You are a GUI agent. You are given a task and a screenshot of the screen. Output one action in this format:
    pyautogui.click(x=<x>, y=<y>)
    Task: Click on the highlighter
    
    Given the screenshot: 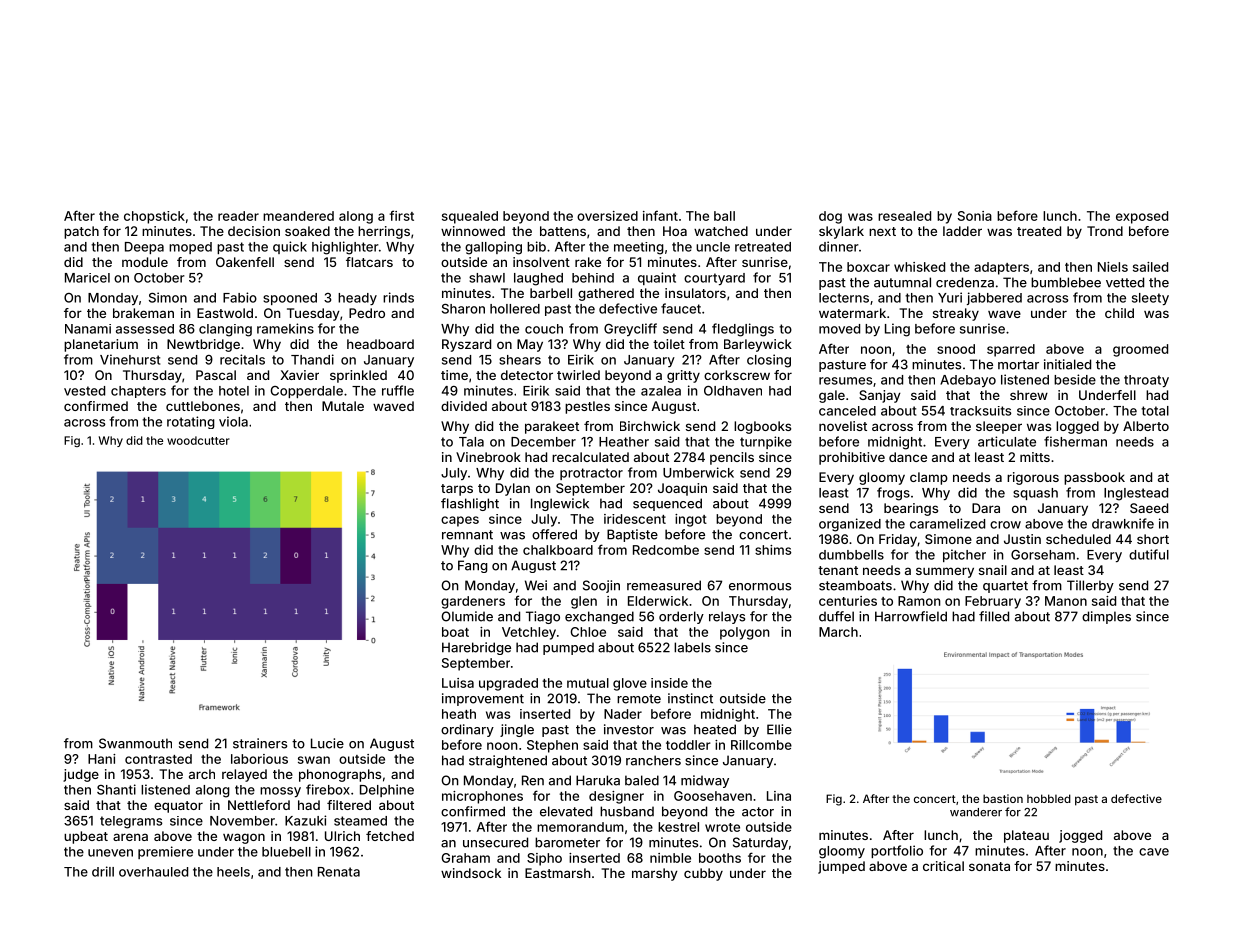 What is the action you would take?
    pyautogui.click(x=345, y=248)
